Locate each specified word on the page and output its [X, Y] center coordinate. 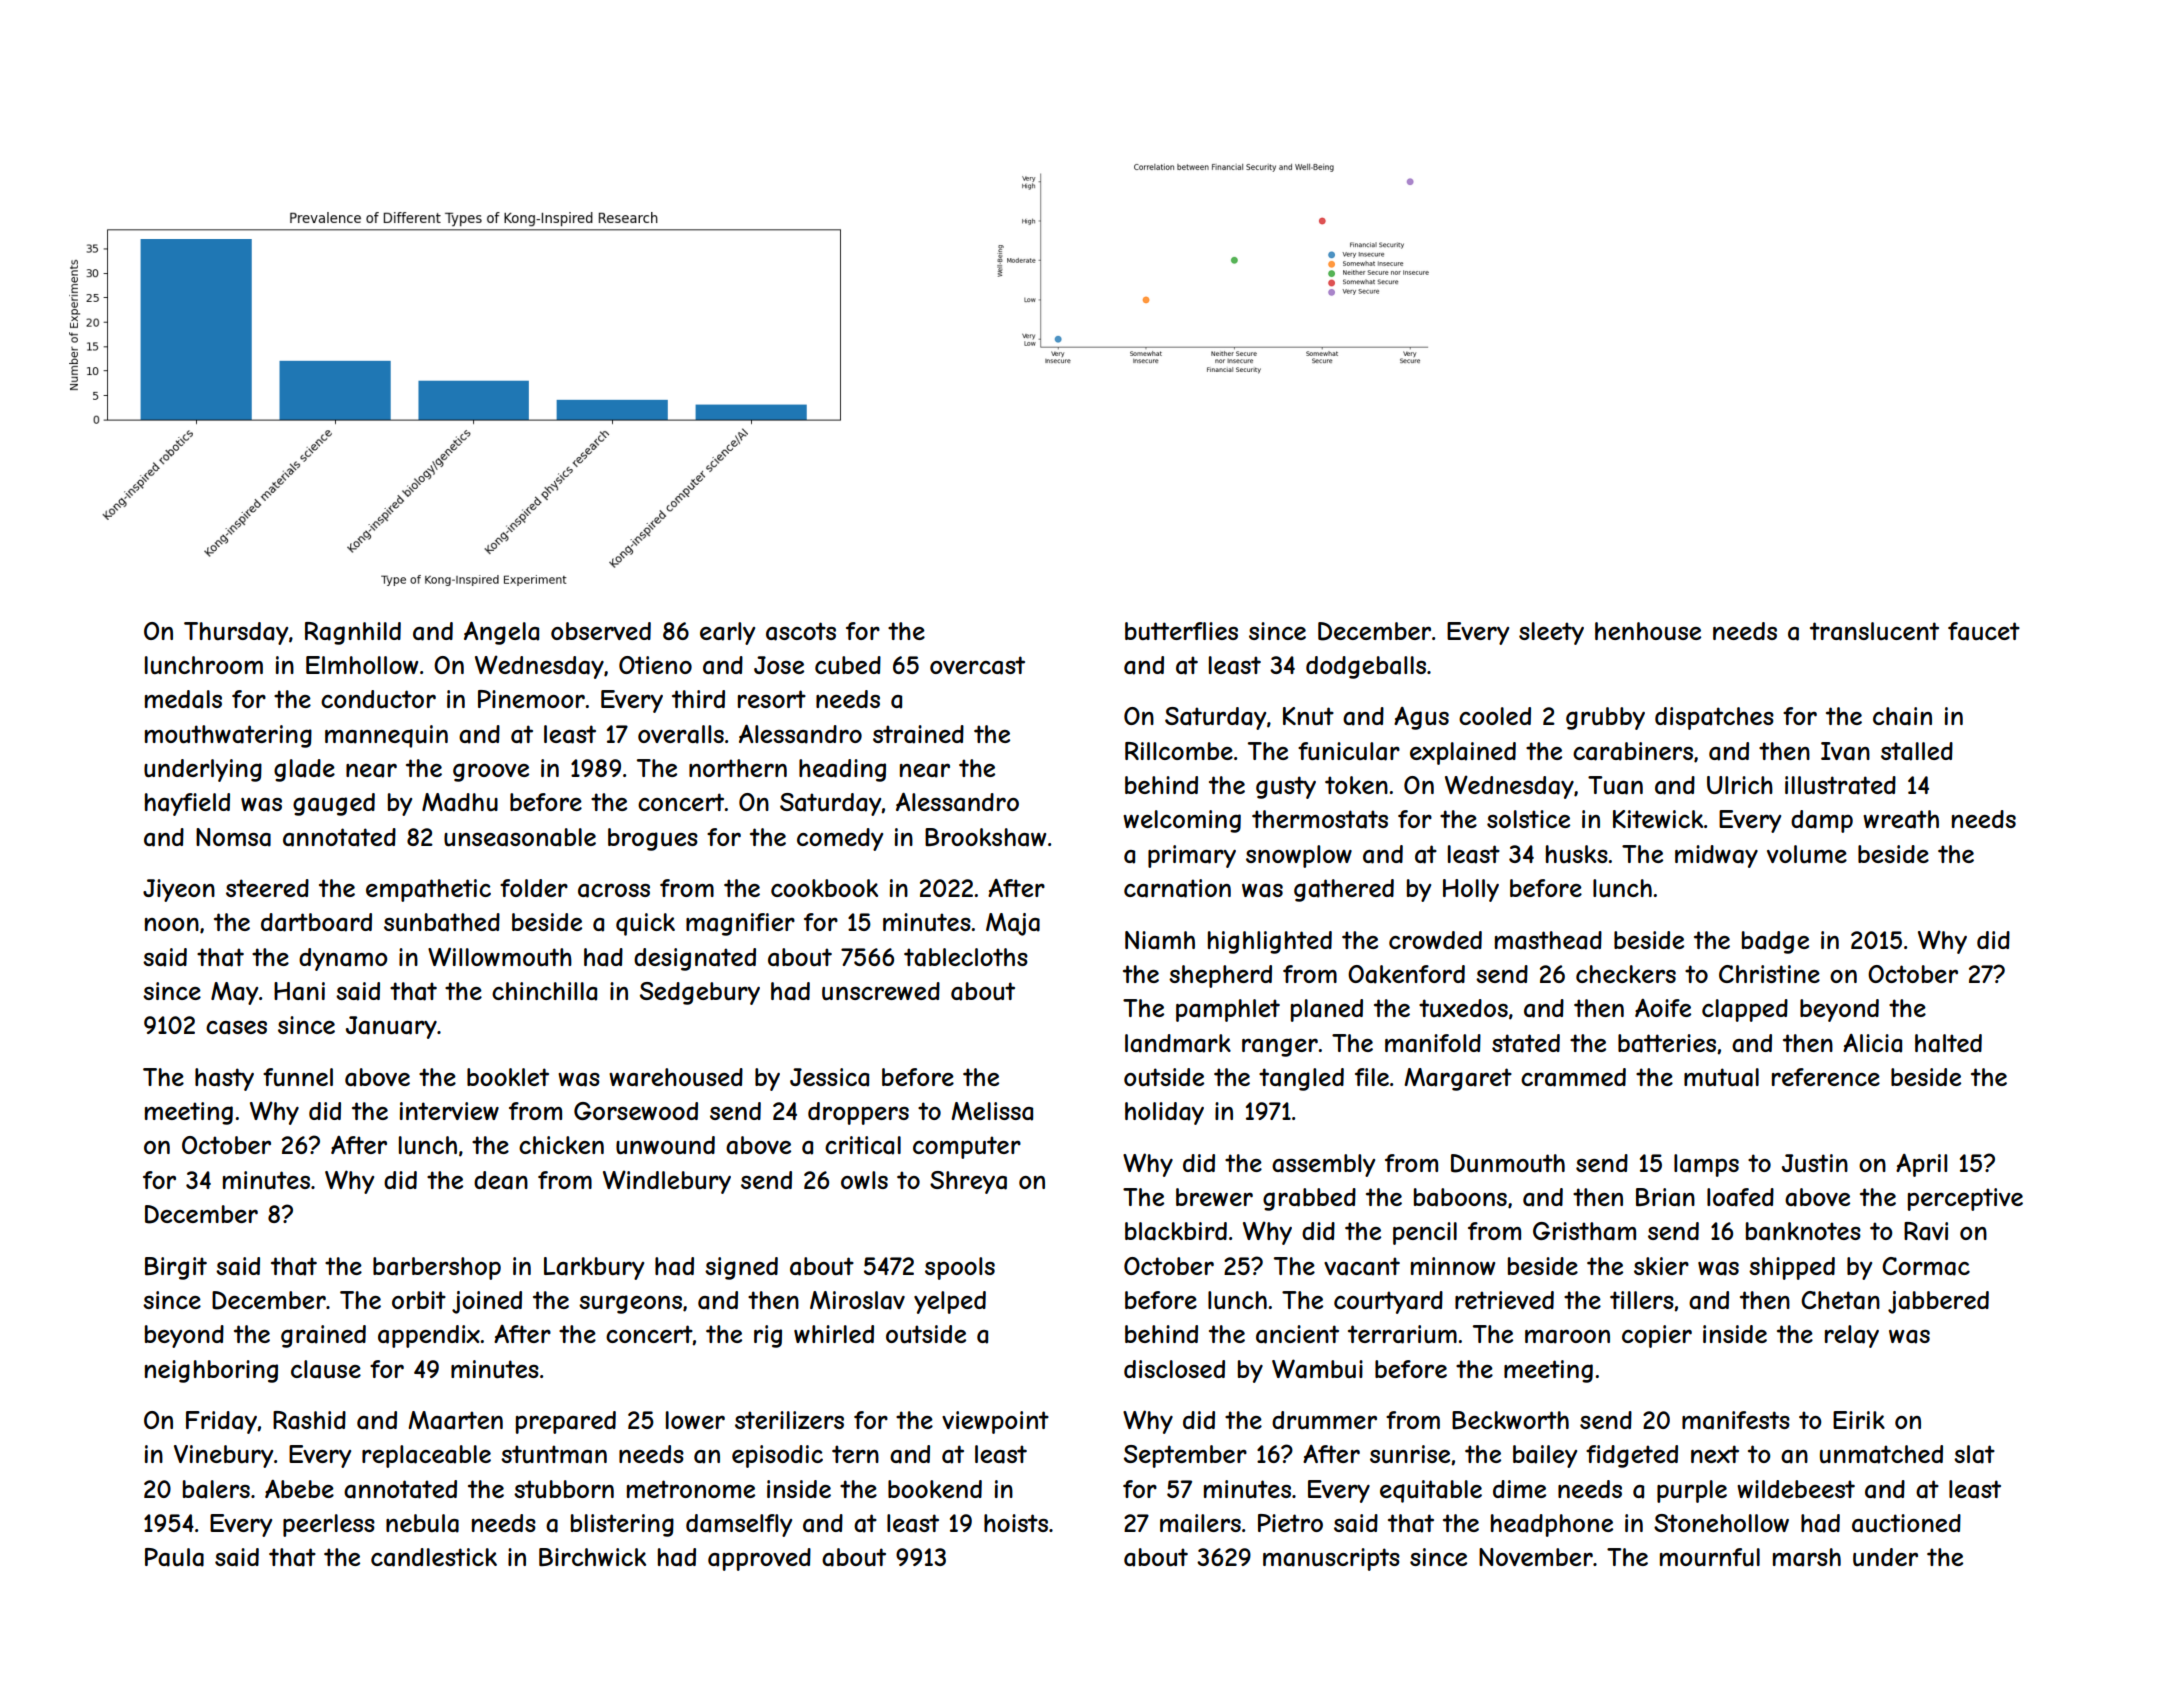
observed [601, 631]
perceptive [1965, 1199]
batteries [1667, 1043]
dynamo [343, 959]
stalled [1917, 751]
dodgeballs [1366, 667]
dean [501, 1180]
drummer [1324, 1420]
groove [491, 772]
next [1715, 1454]
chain [1902, 716]
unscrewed [881, 991]
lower [695, 1420]
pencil [1425, 1233]
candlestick [434, 1557]
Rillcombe [1179, 751]
